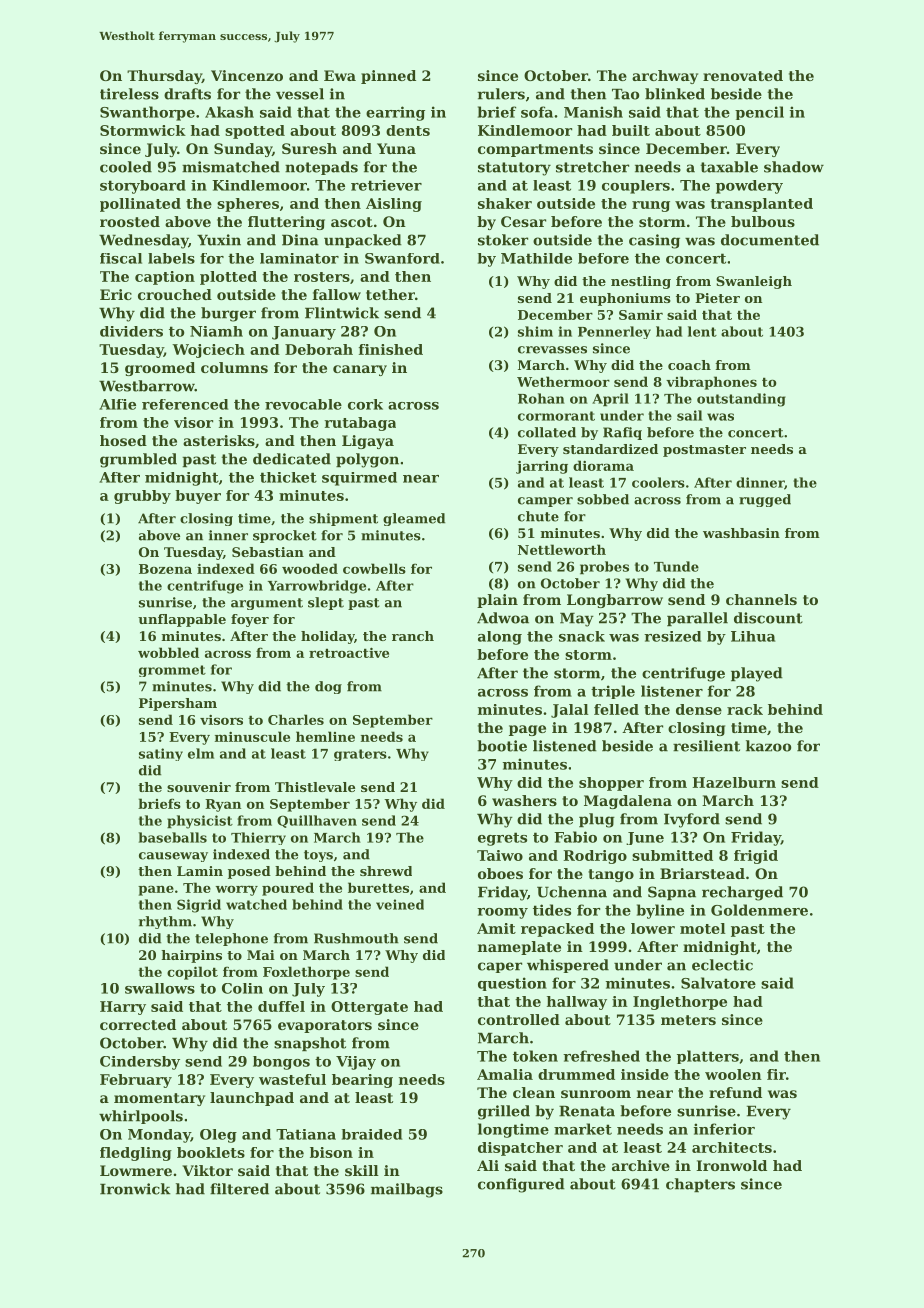 This screenshot has height=1308, width=924. I want to click on renovated, so click(743, 75).
